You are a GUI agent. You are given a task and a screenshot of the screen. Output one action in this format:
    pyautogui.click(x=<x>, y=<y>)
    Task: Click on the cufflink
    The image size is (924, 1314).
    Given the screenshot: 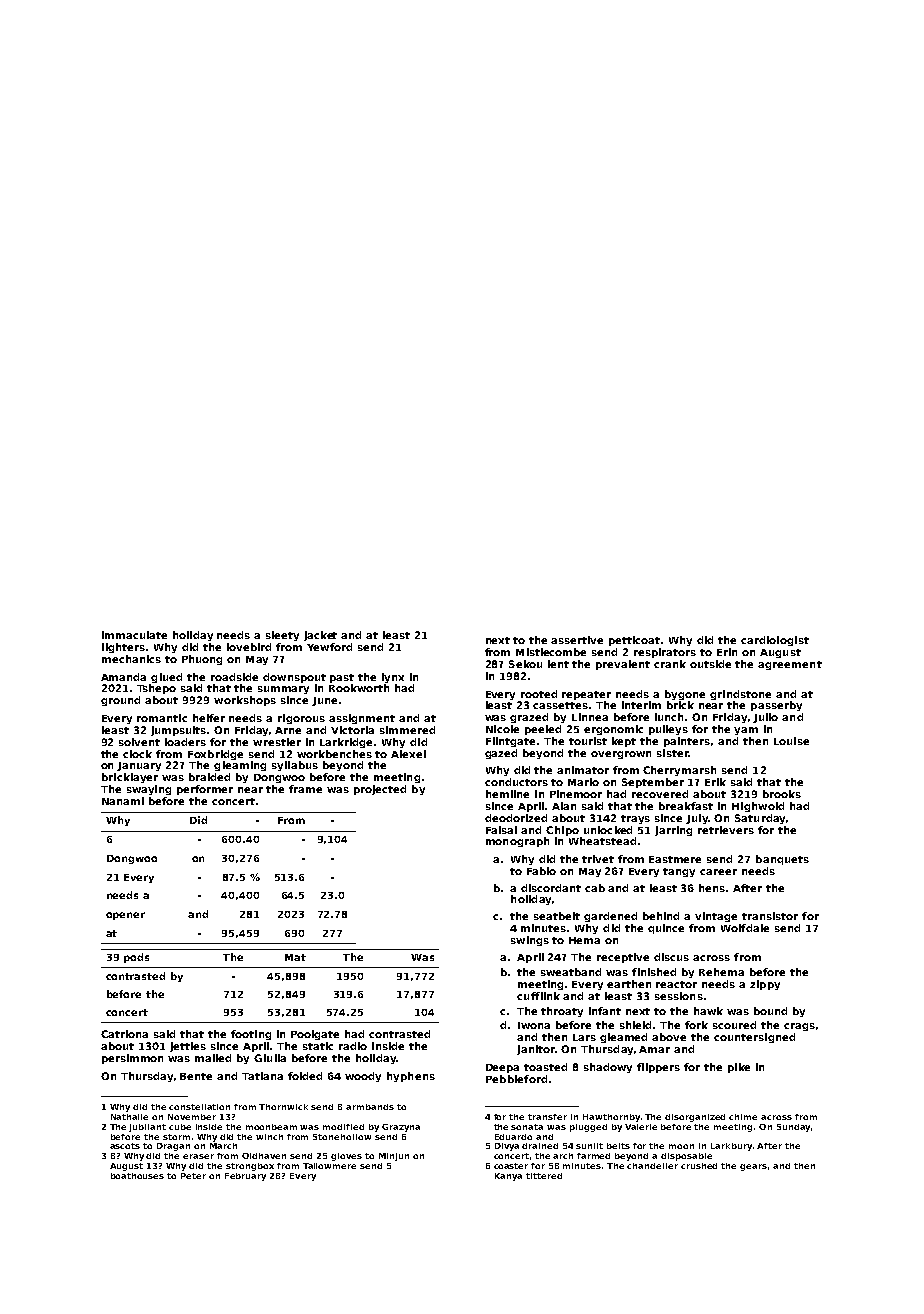 What is the action you would take?
    pyautogui.click(x=538, y=996)
